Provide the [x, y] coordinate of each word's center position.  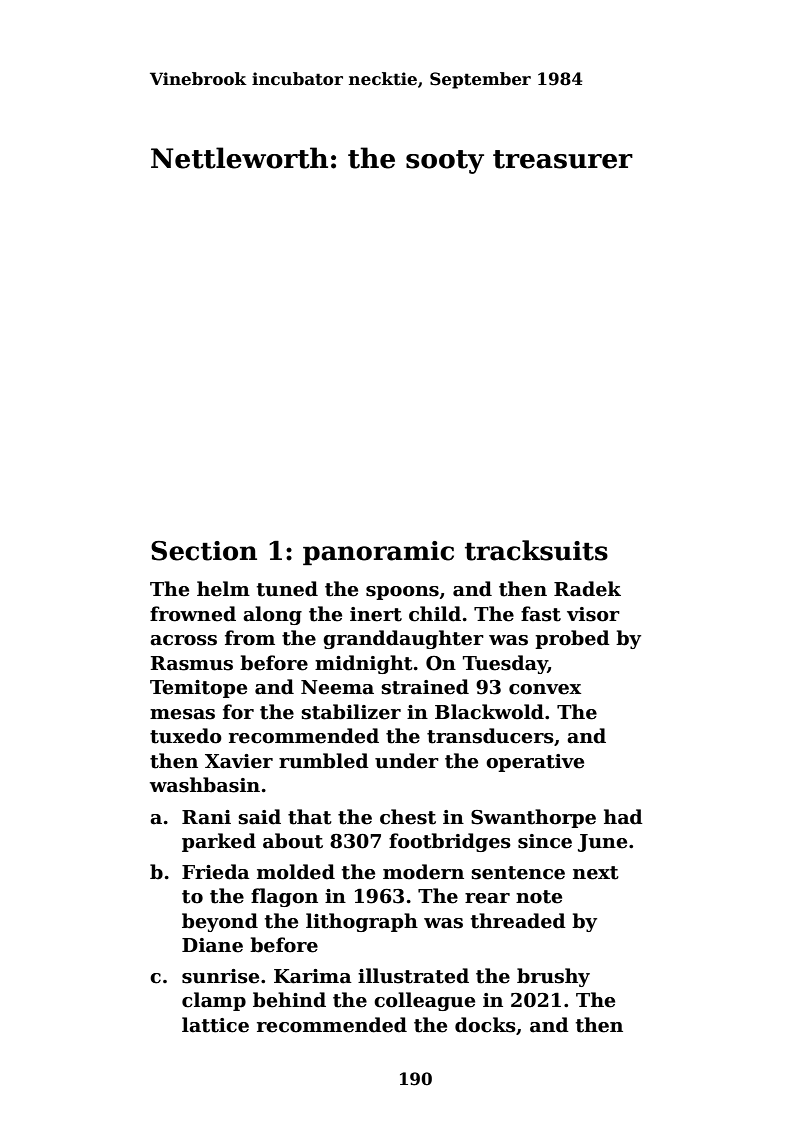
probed [572, 639]
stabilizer [351, 712]
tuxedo [186, 736]
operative [535, 763]
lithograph [362, 922]
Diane [212, 945]
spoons [402, 593]
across [183, 640]
